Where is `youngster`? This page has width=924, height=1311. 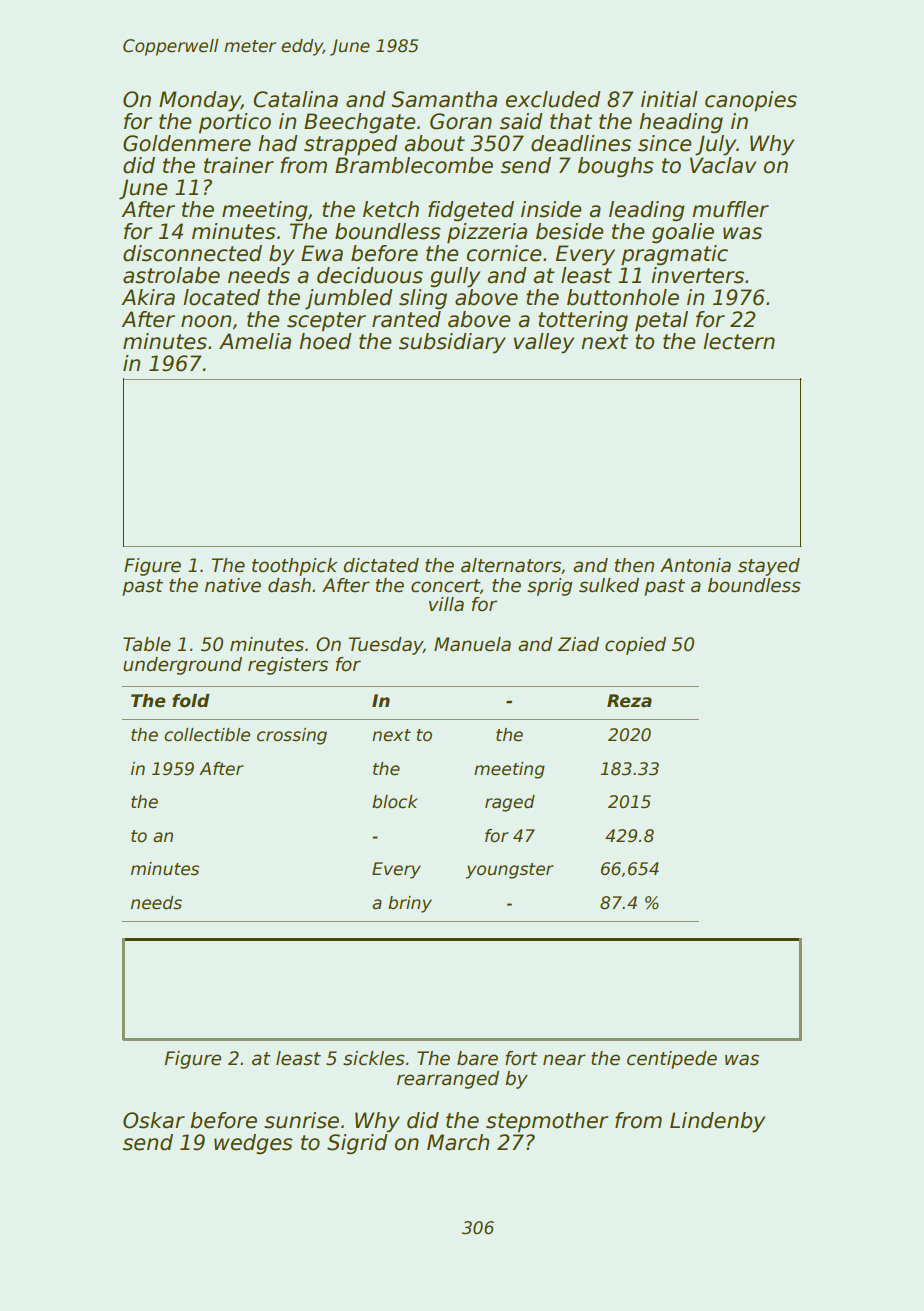
youngster is located at coordinates (510, 871).
